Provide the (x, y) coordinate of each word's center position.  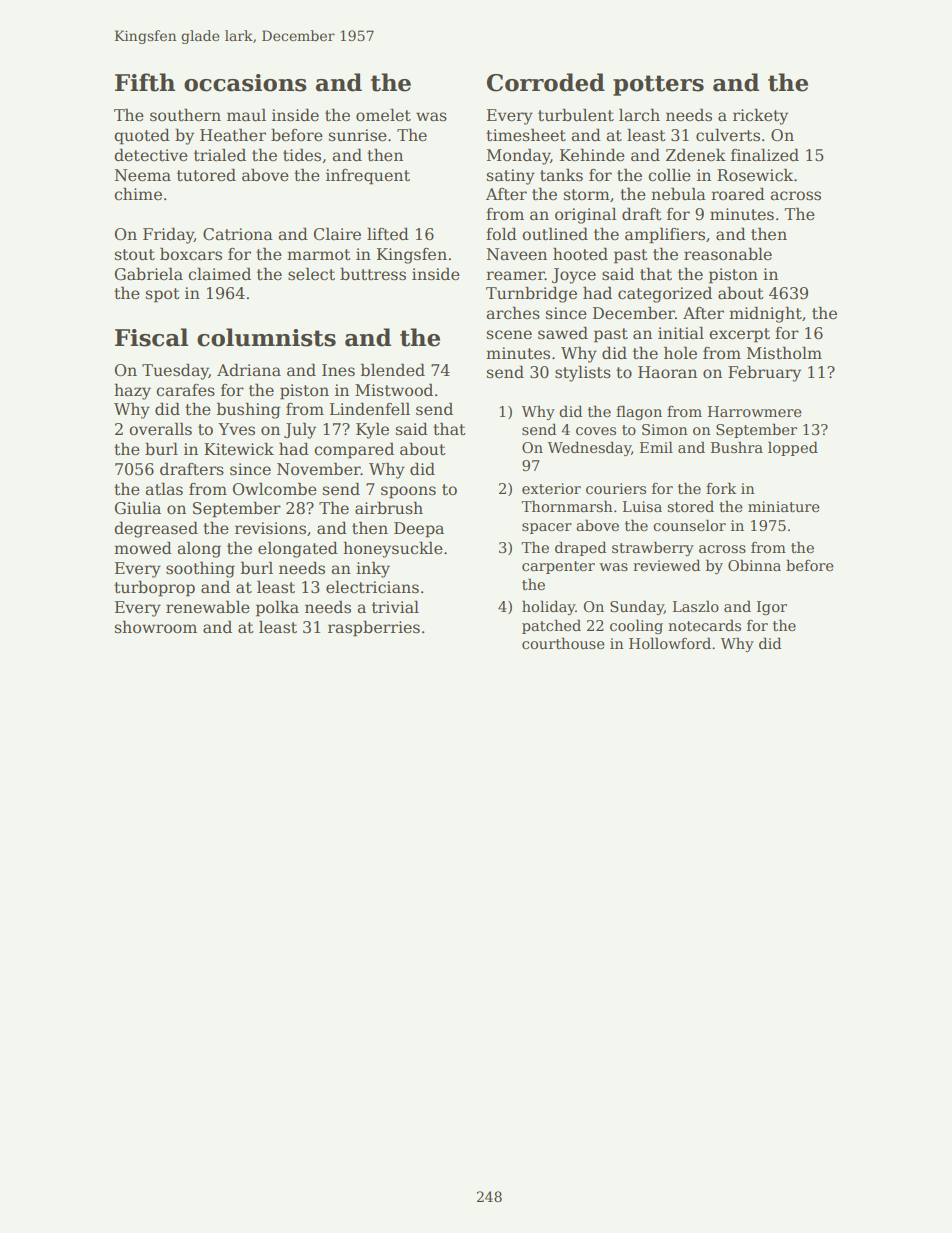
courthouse (563, 643)
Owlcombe (275, 489)
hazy (132, 391)
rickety (760, 116)
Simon (665, 429)
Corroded (546, 82)
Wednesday (589, 448)
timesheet (526, 135)
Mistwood (394, 389)
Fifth (145, 82)
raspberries (374, 628)
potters (658, 85)
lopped (793, 448)
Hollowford (670, 643)
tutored (206, 175)
